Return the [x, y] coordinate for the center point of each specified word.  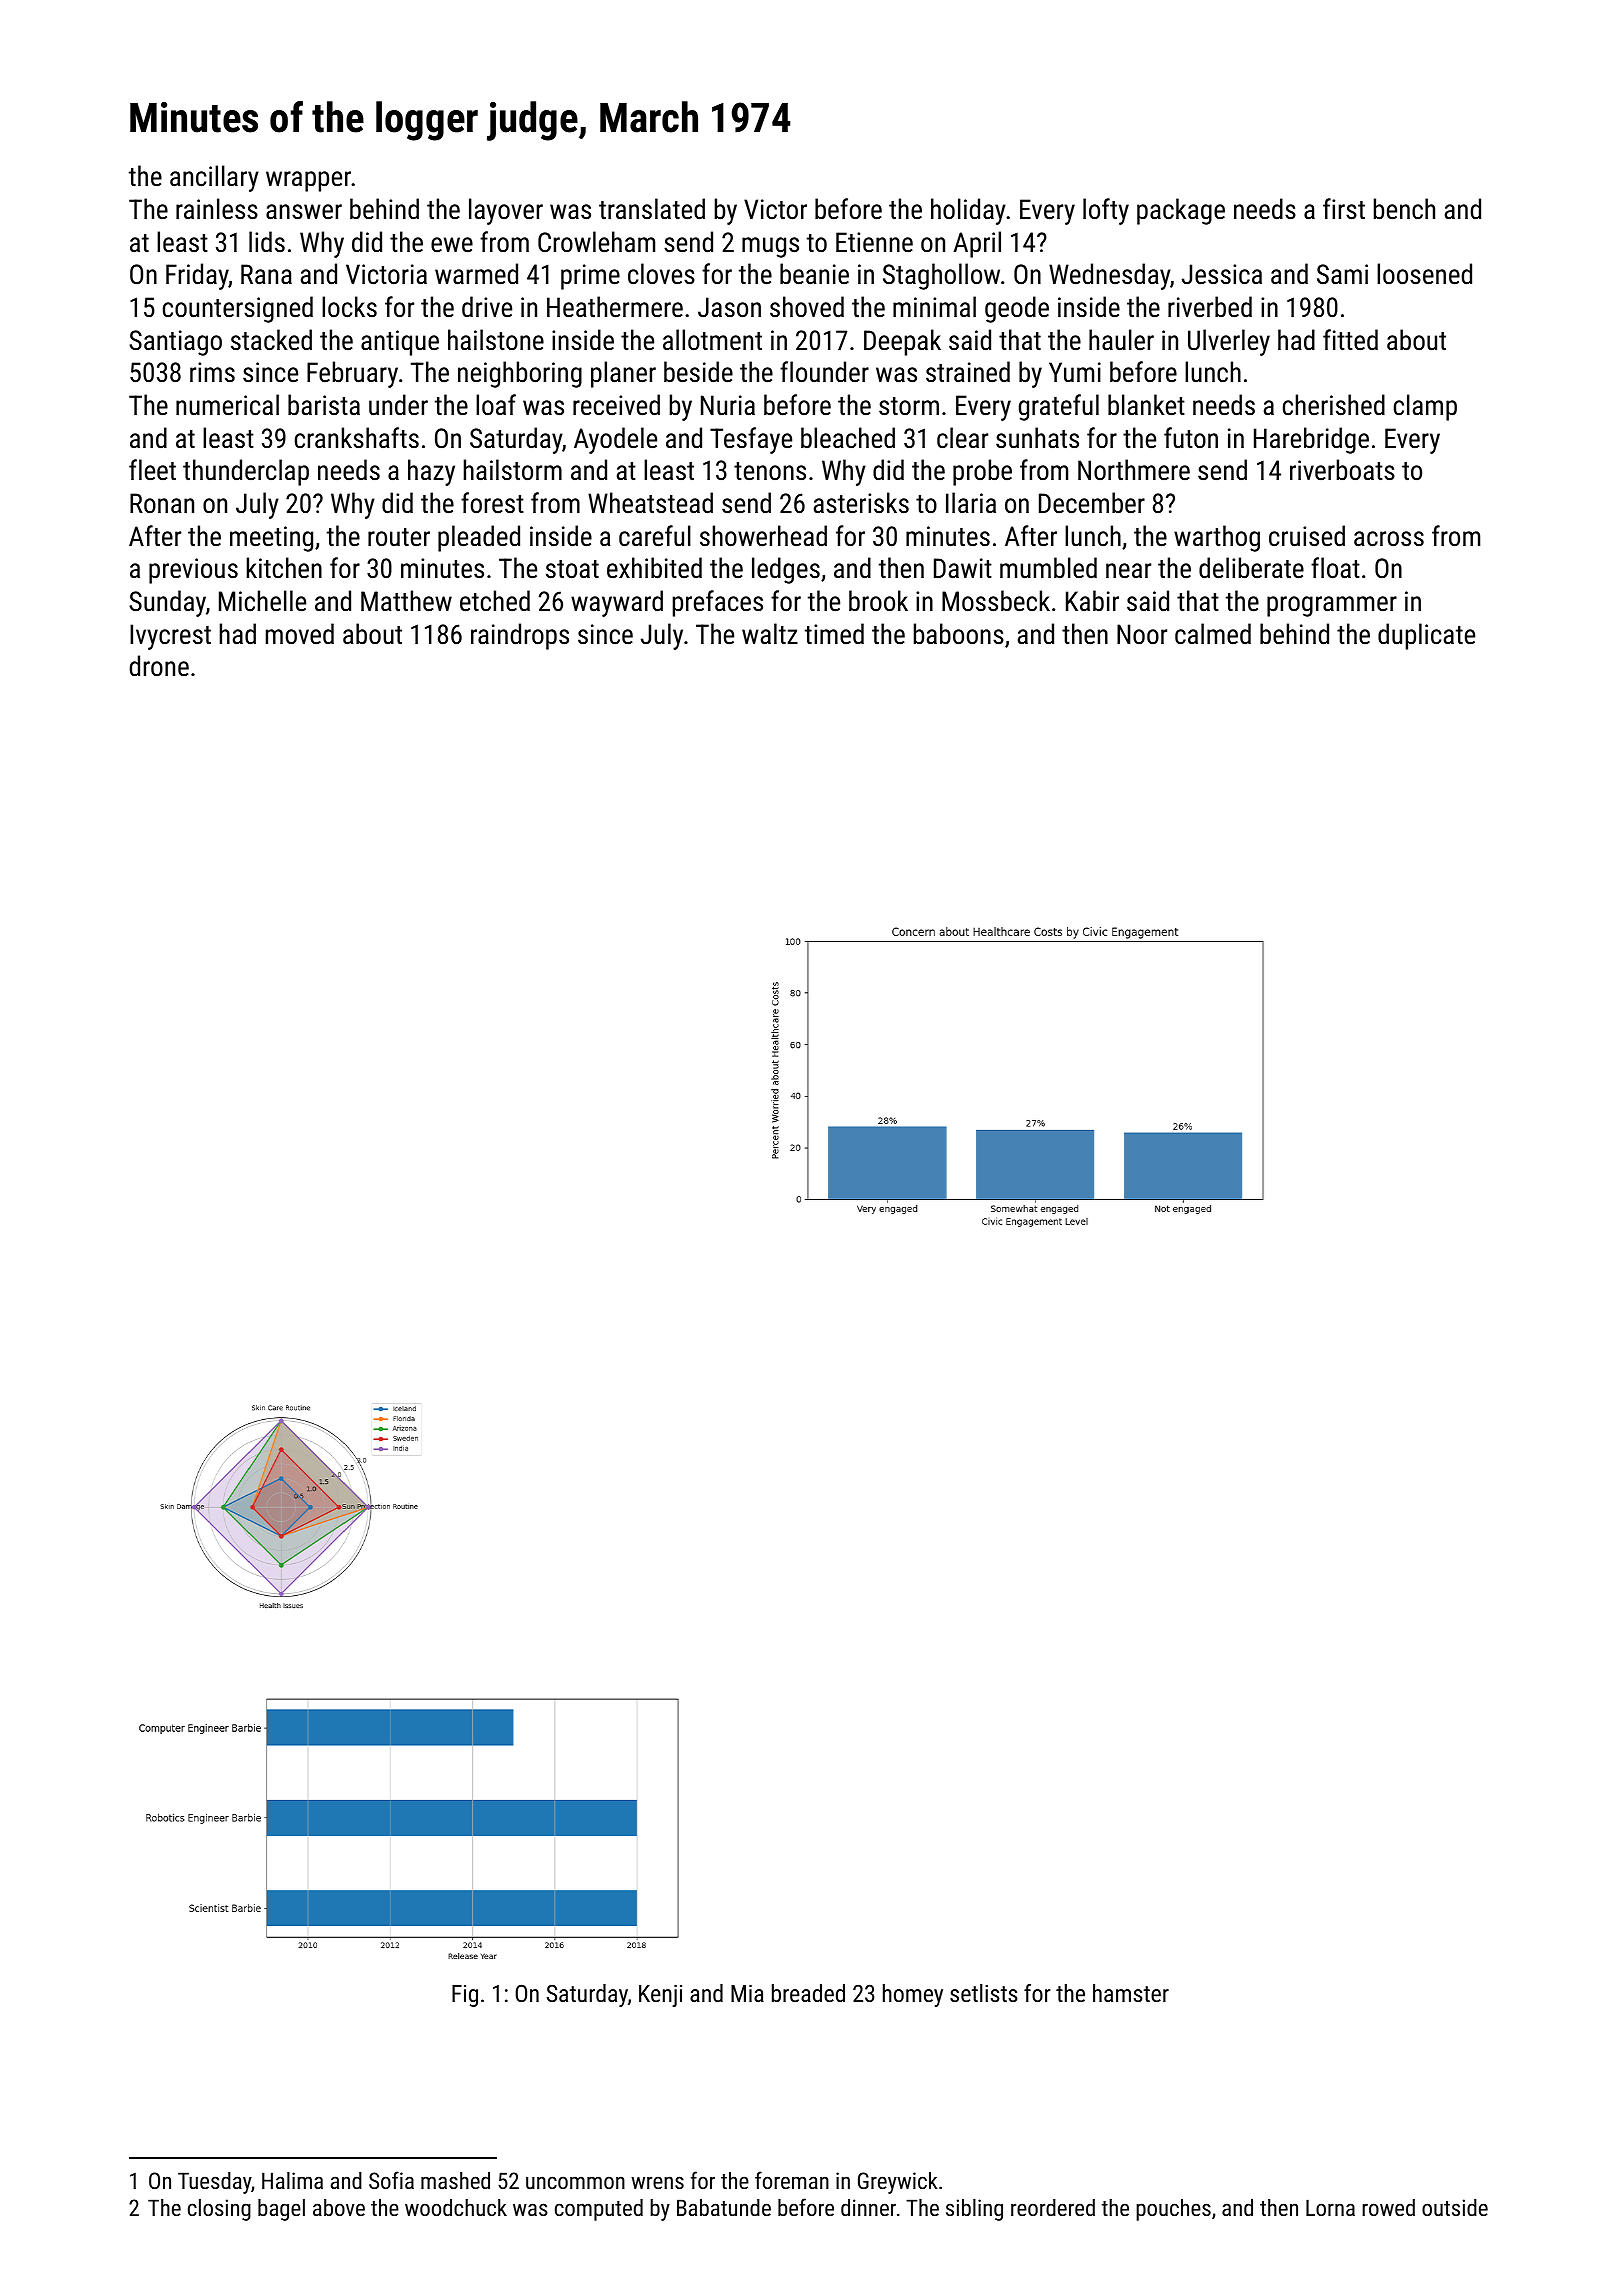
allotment [712, 340]
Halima [292, 2180]
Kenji [660, 1996]
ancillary [214, 178]
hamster [1131, 1993]
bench [1404, 209]
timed [834, 634]
